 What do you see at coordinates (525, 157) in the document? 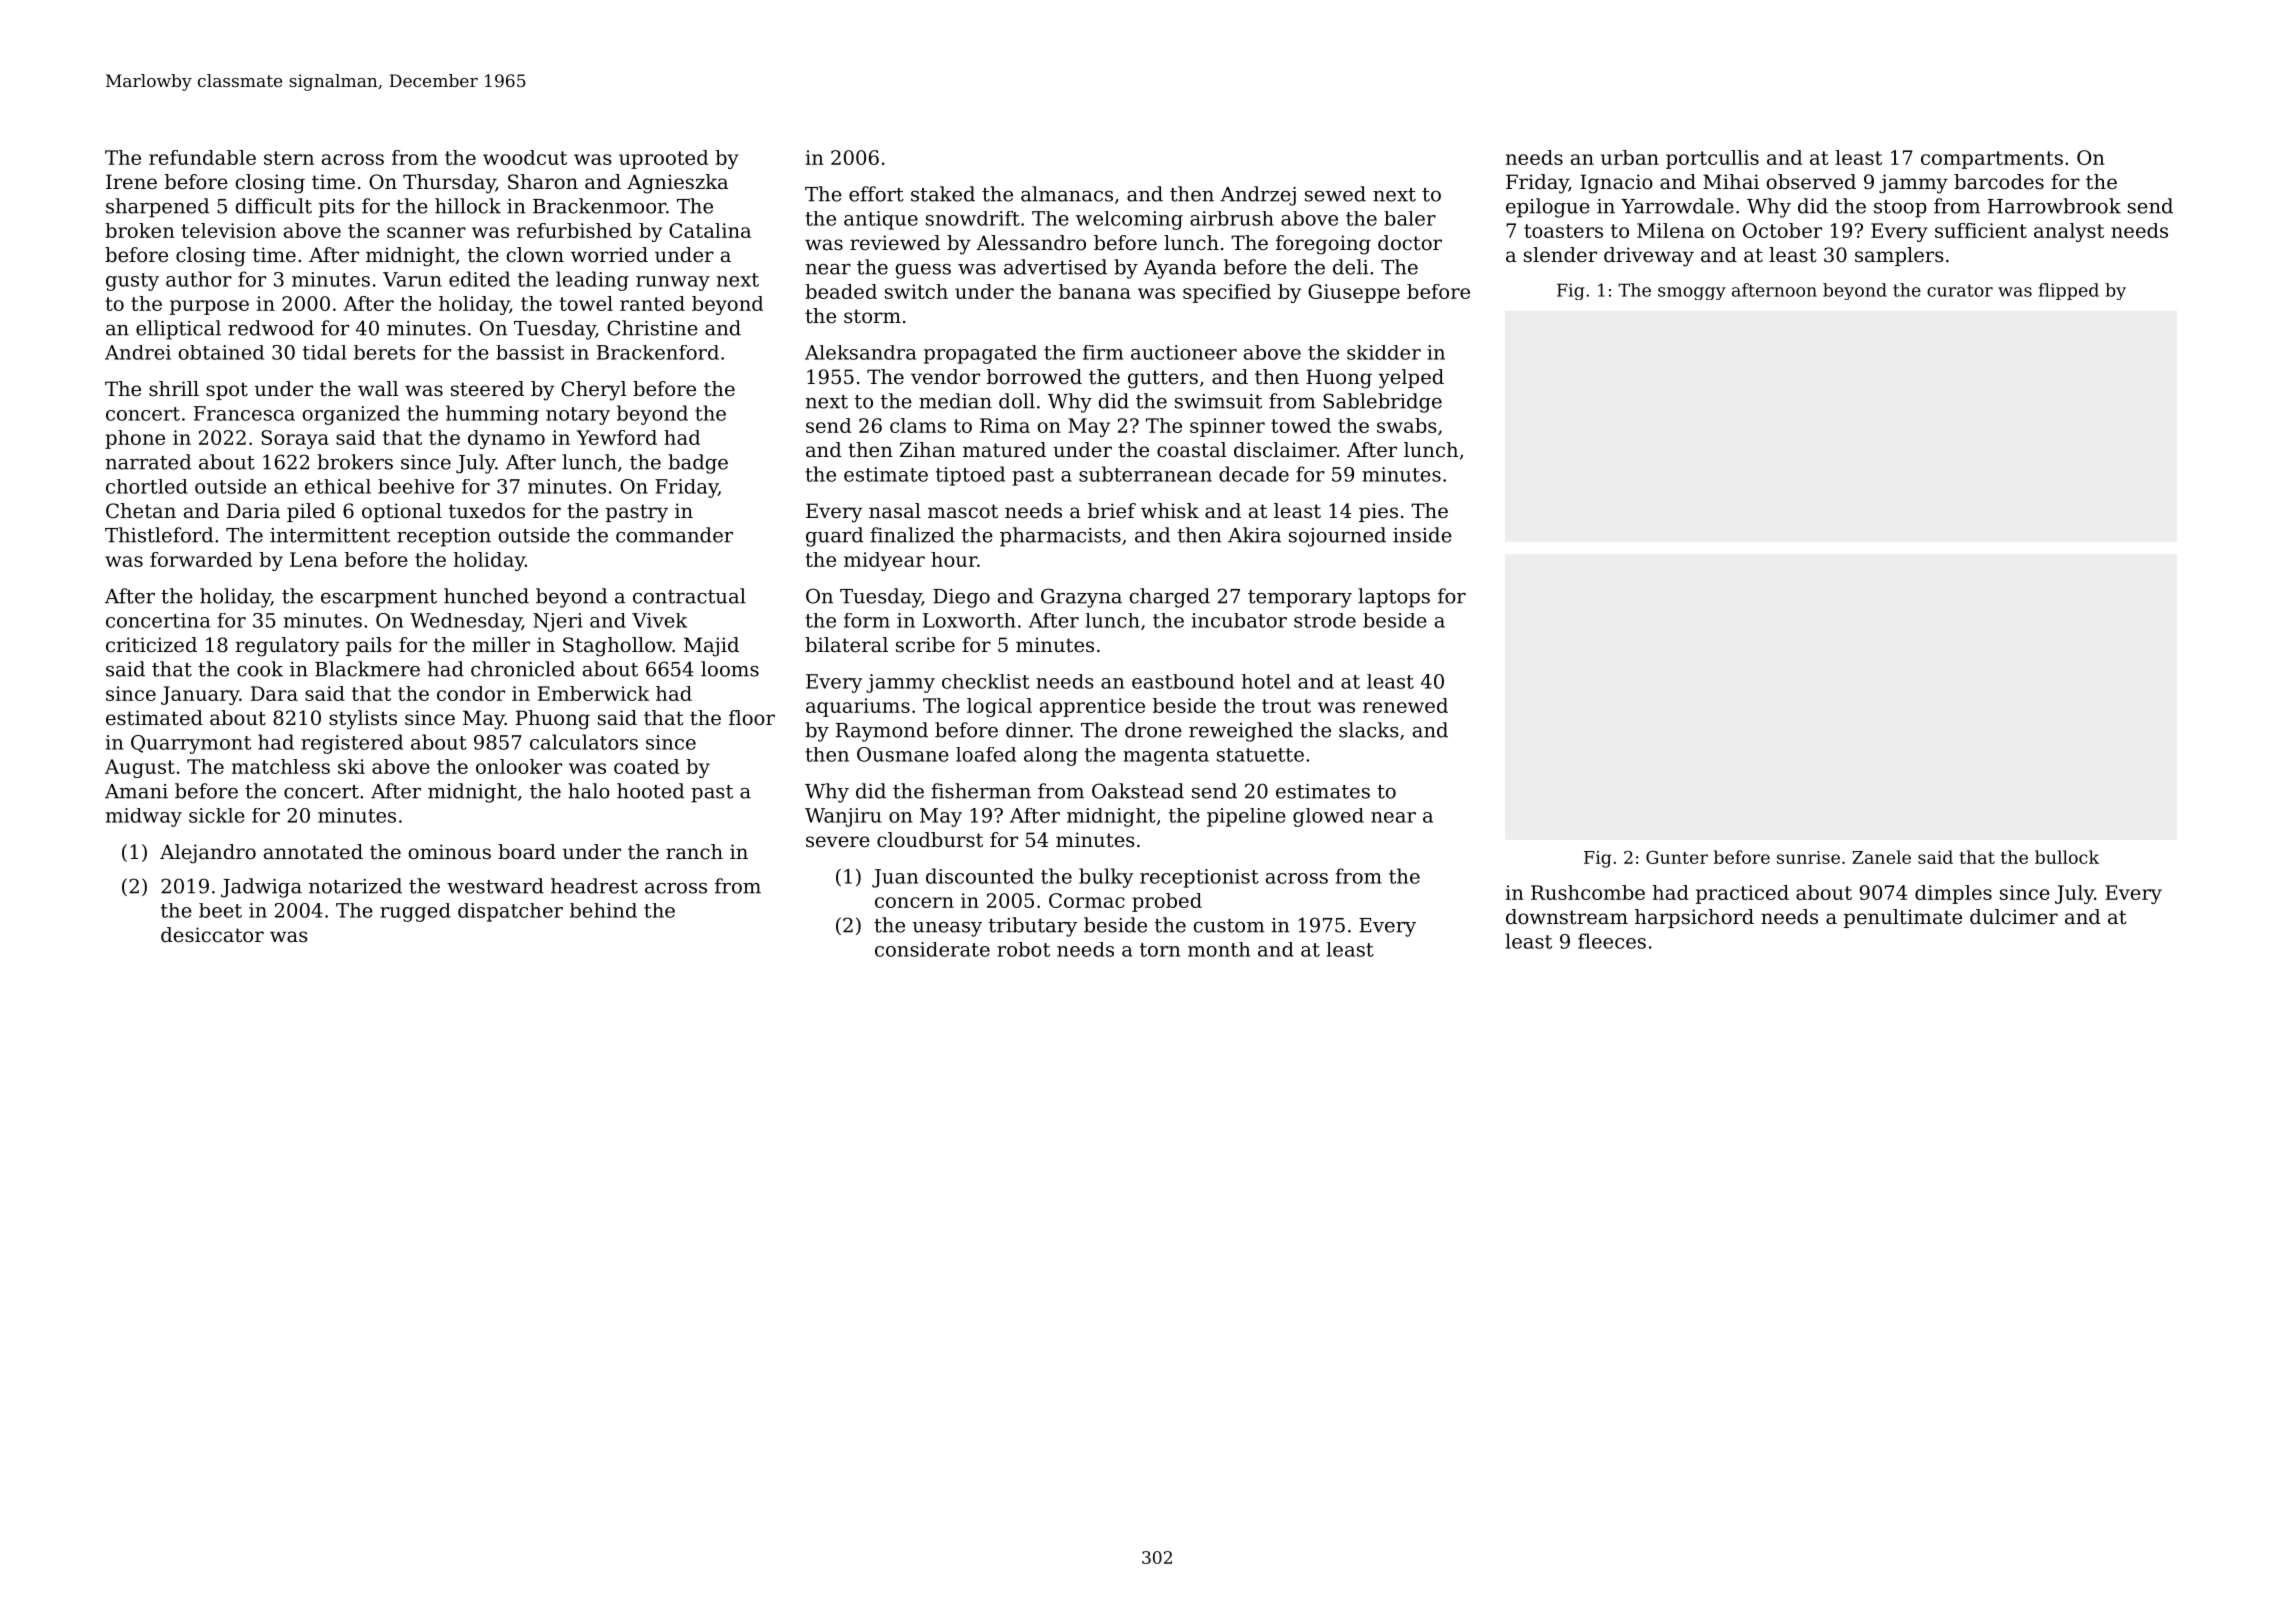
I see `woodcut` at bounding box center [525, 157].
